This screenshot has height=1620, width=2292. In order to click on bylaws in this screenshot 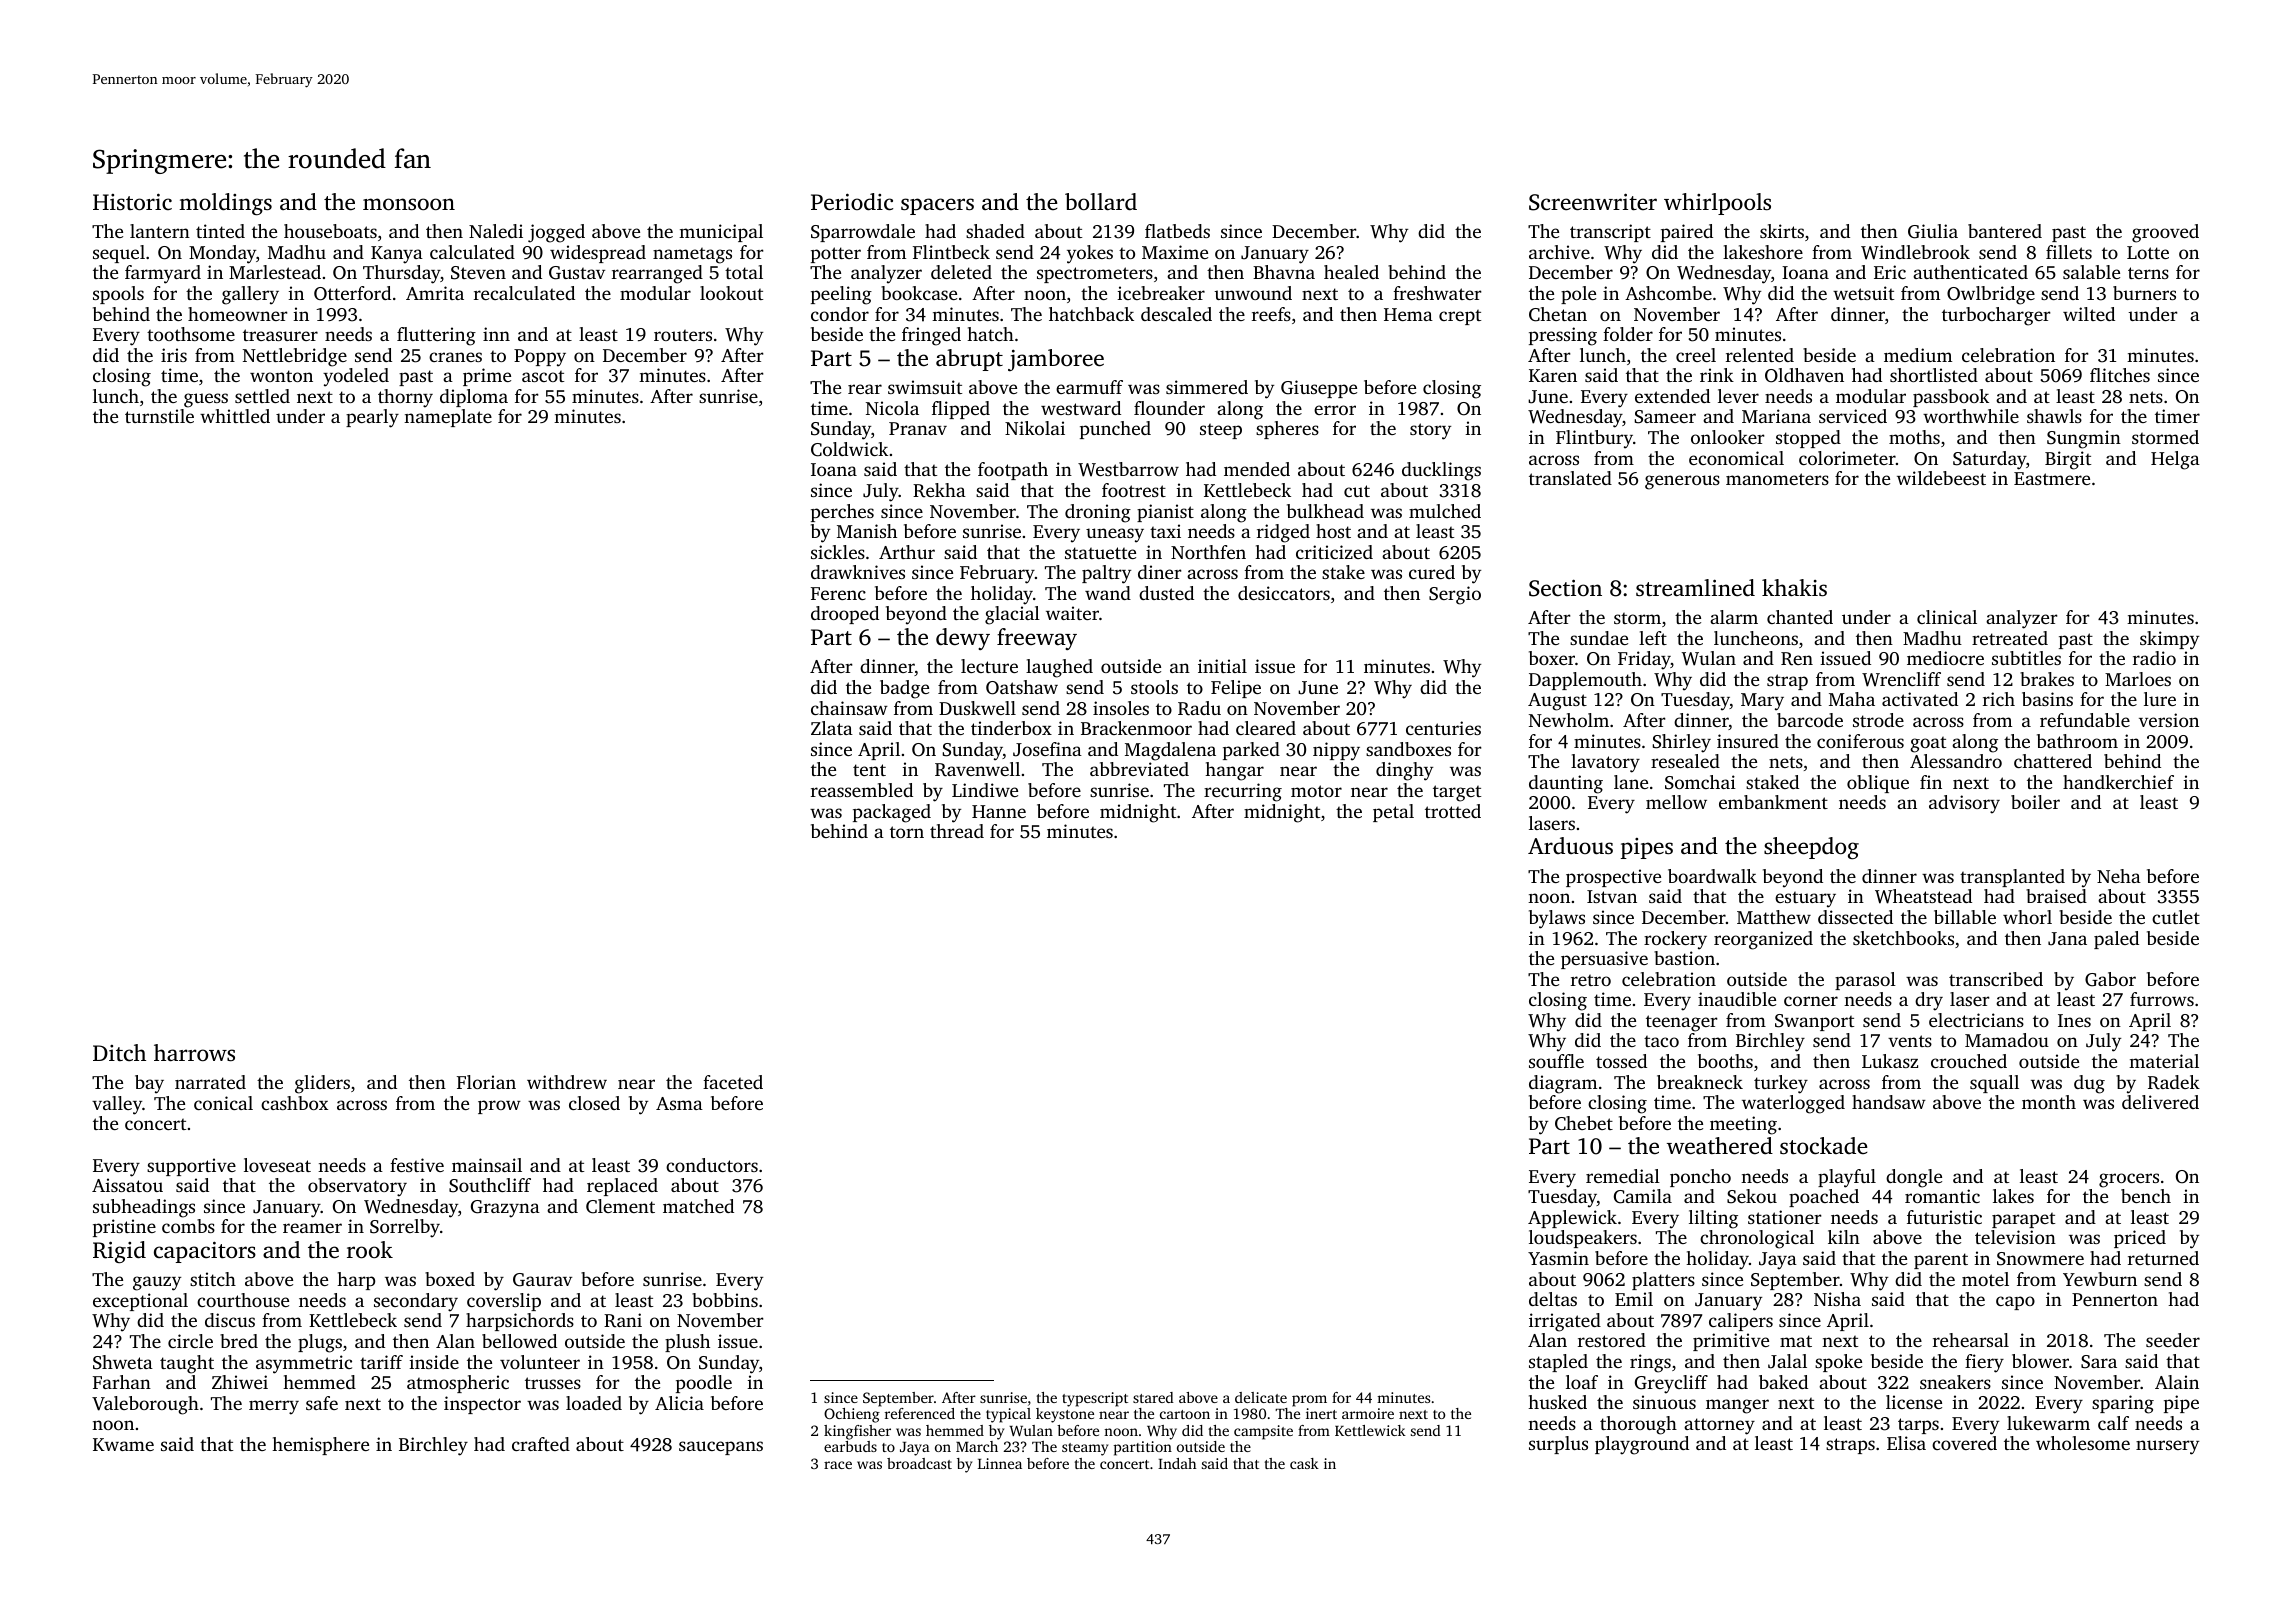, I will do `click(1557, 919)`.
